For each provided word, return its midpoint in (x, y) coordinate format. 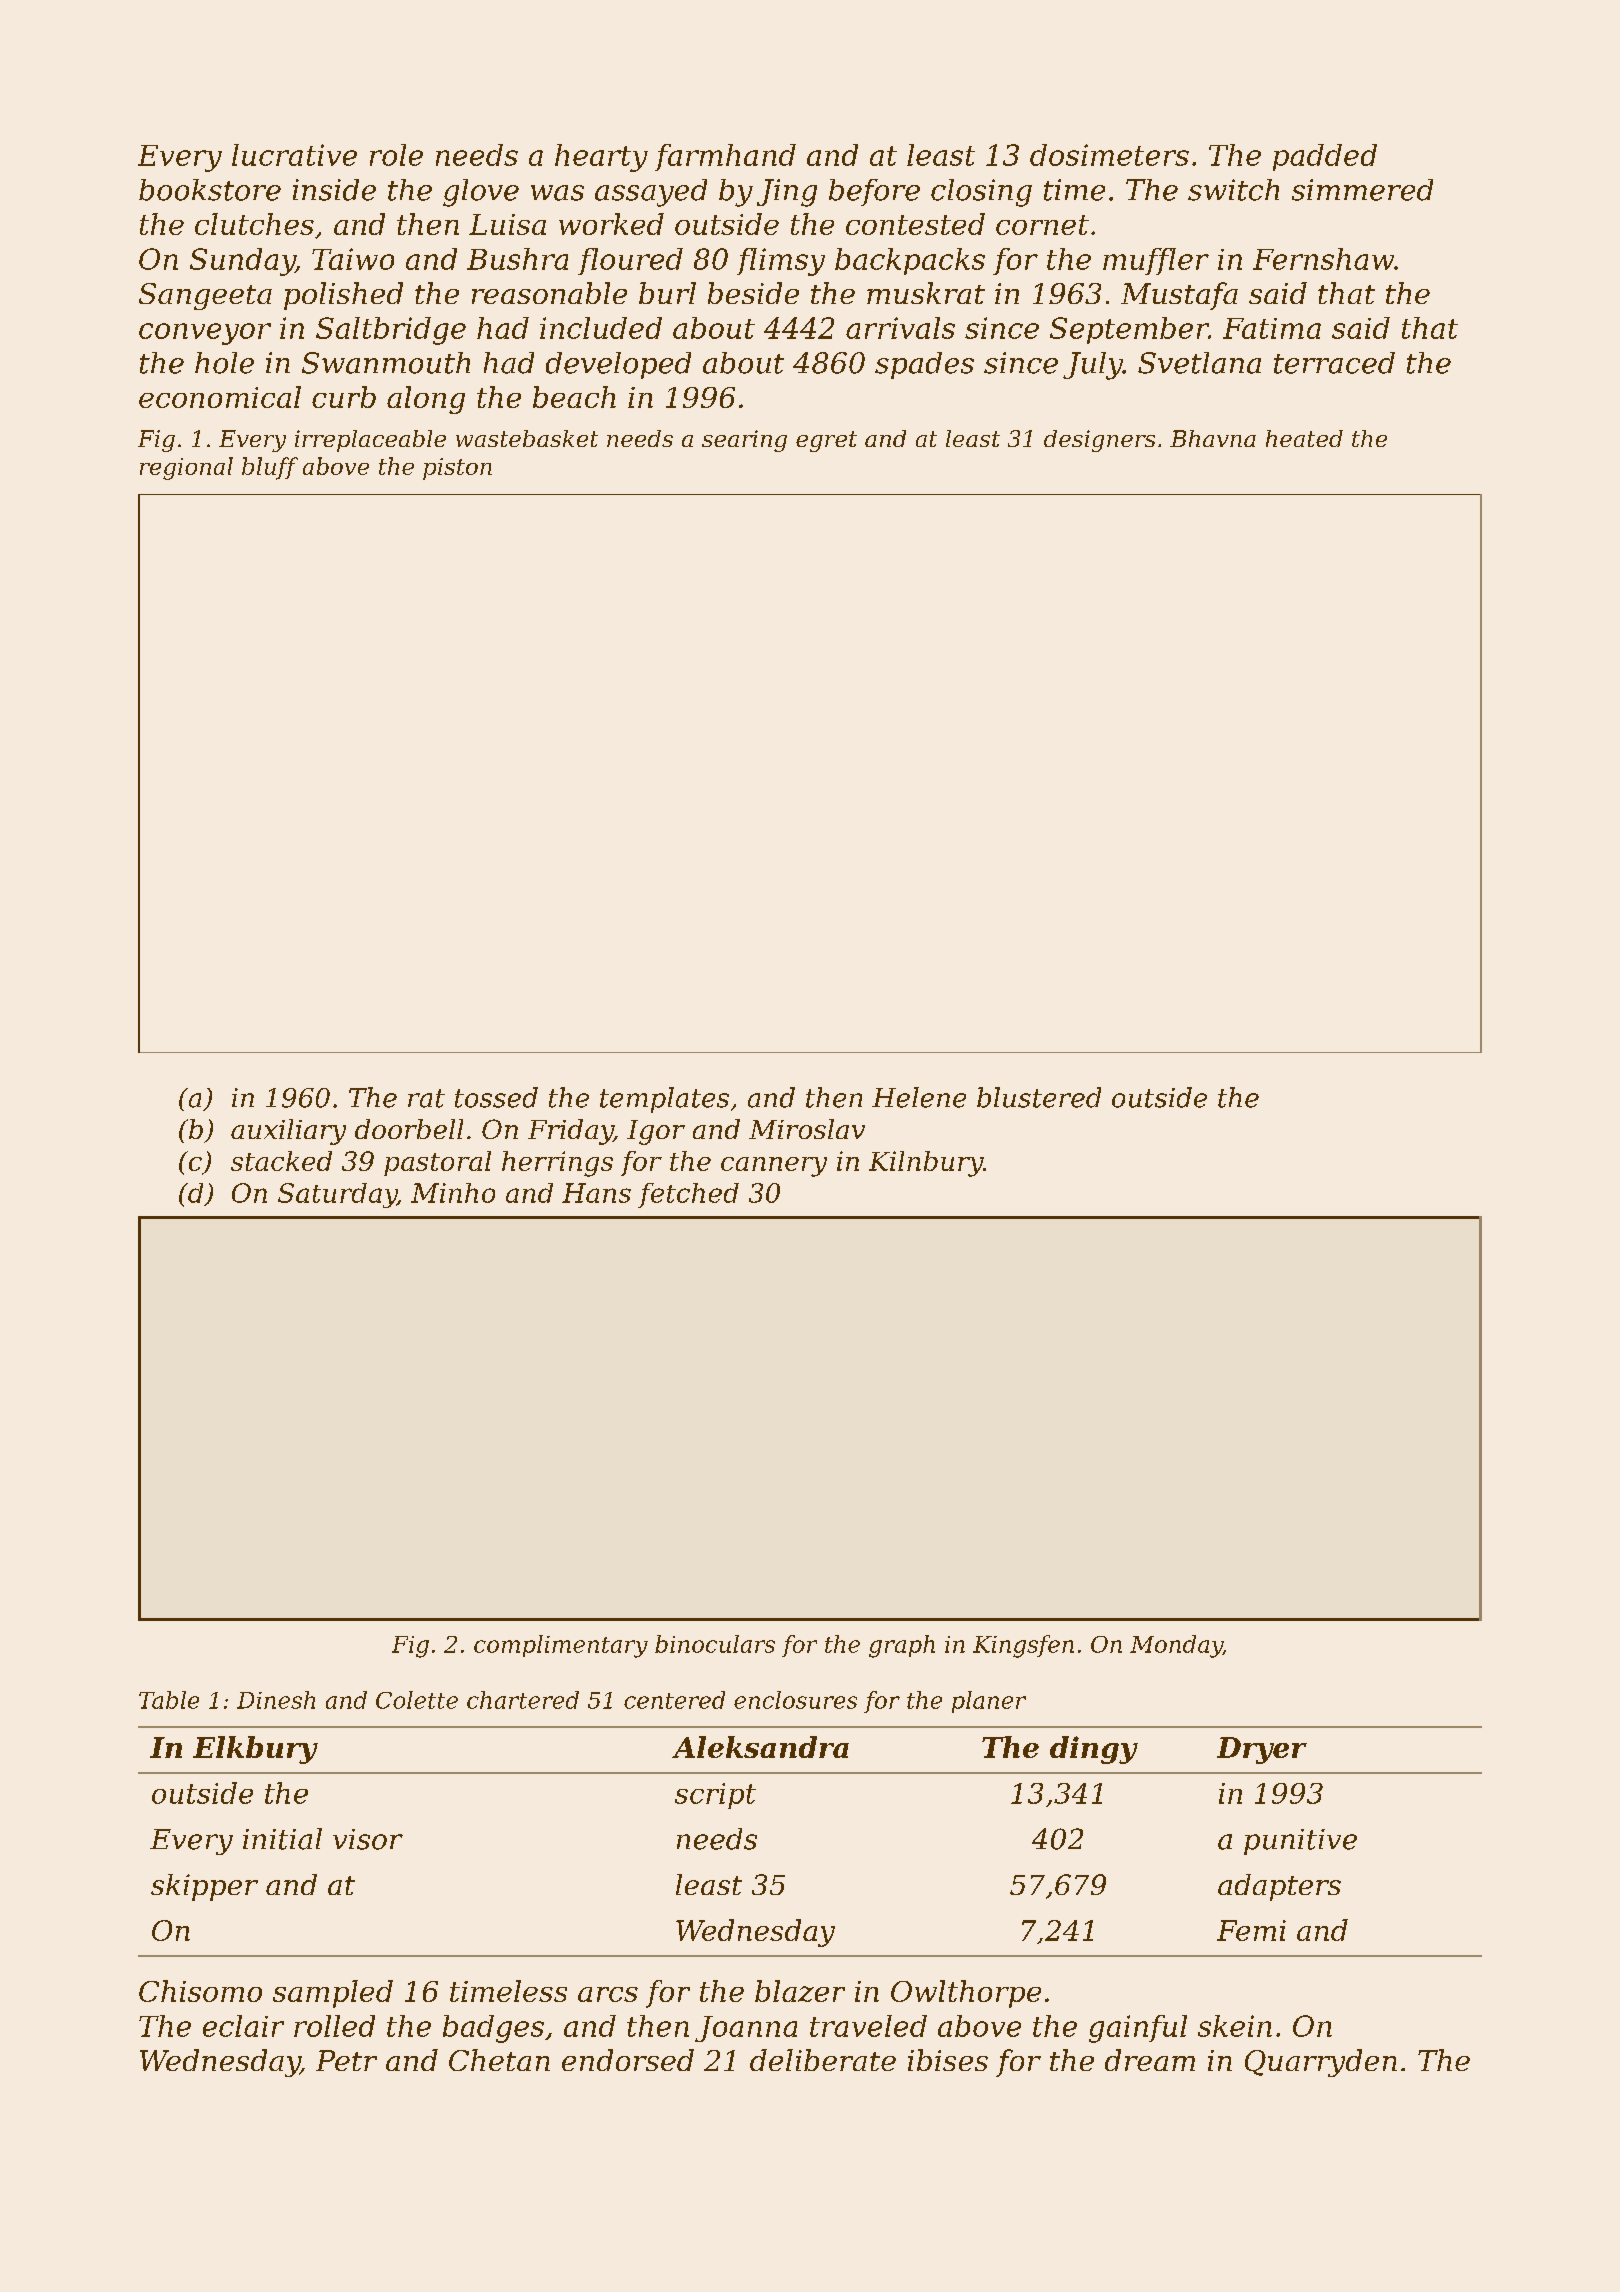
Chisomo (200, 1991)
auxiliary (288, 1132)
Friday (570, 1132)
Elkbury (255, 1750)
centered (674, 1700)
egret (826, 441)
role (396, 155)
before (874, 192)
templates (664, 1100)
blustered (1039, 1097)
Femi (1251, 1930)
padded (1325, 157)
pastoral (437, 1163)
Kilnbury (926, 1164)
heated (1304, 438)
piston (457, 469)
